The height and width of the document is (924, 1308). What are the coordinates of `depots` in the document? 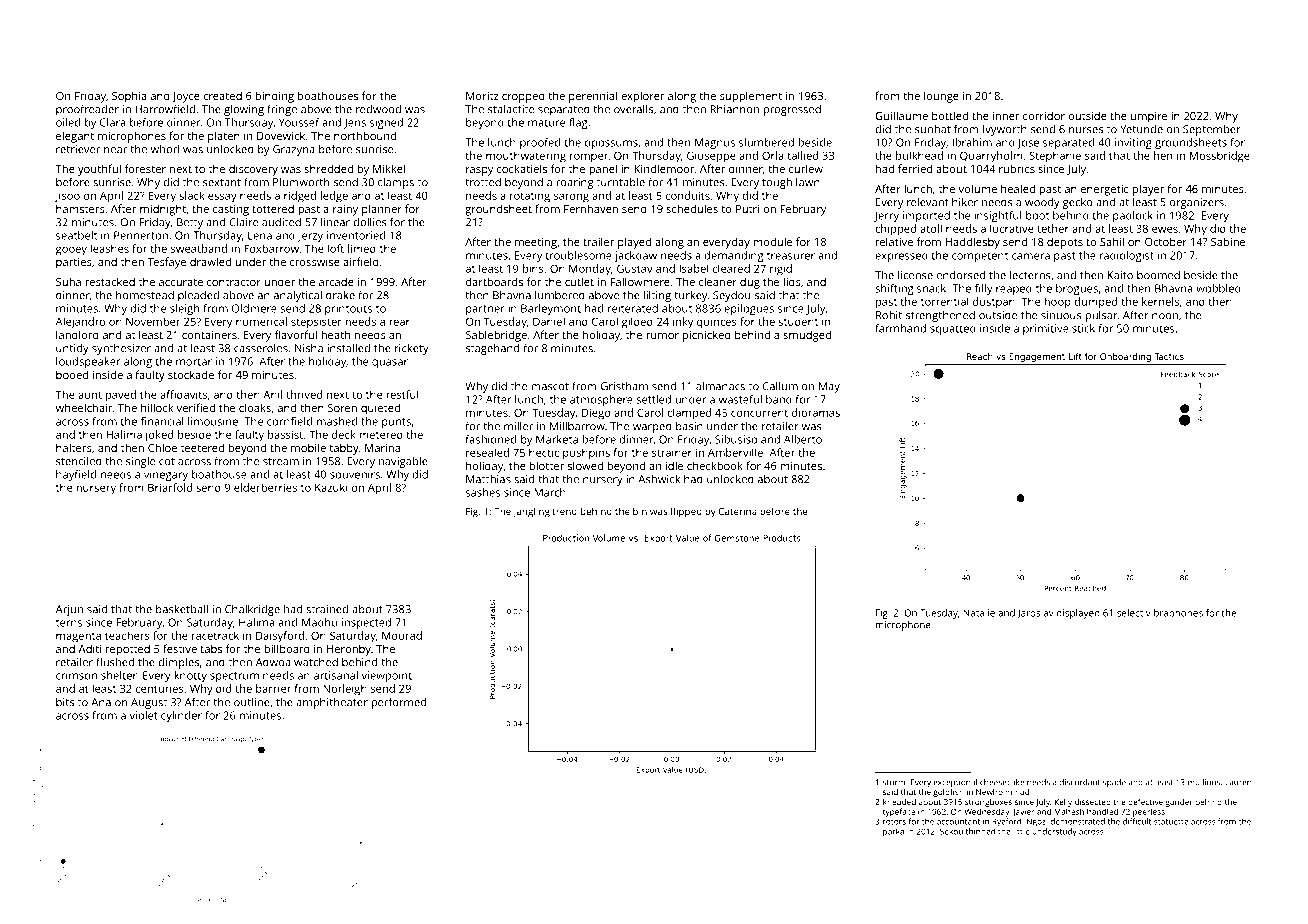 It's located at (1065, 243).
